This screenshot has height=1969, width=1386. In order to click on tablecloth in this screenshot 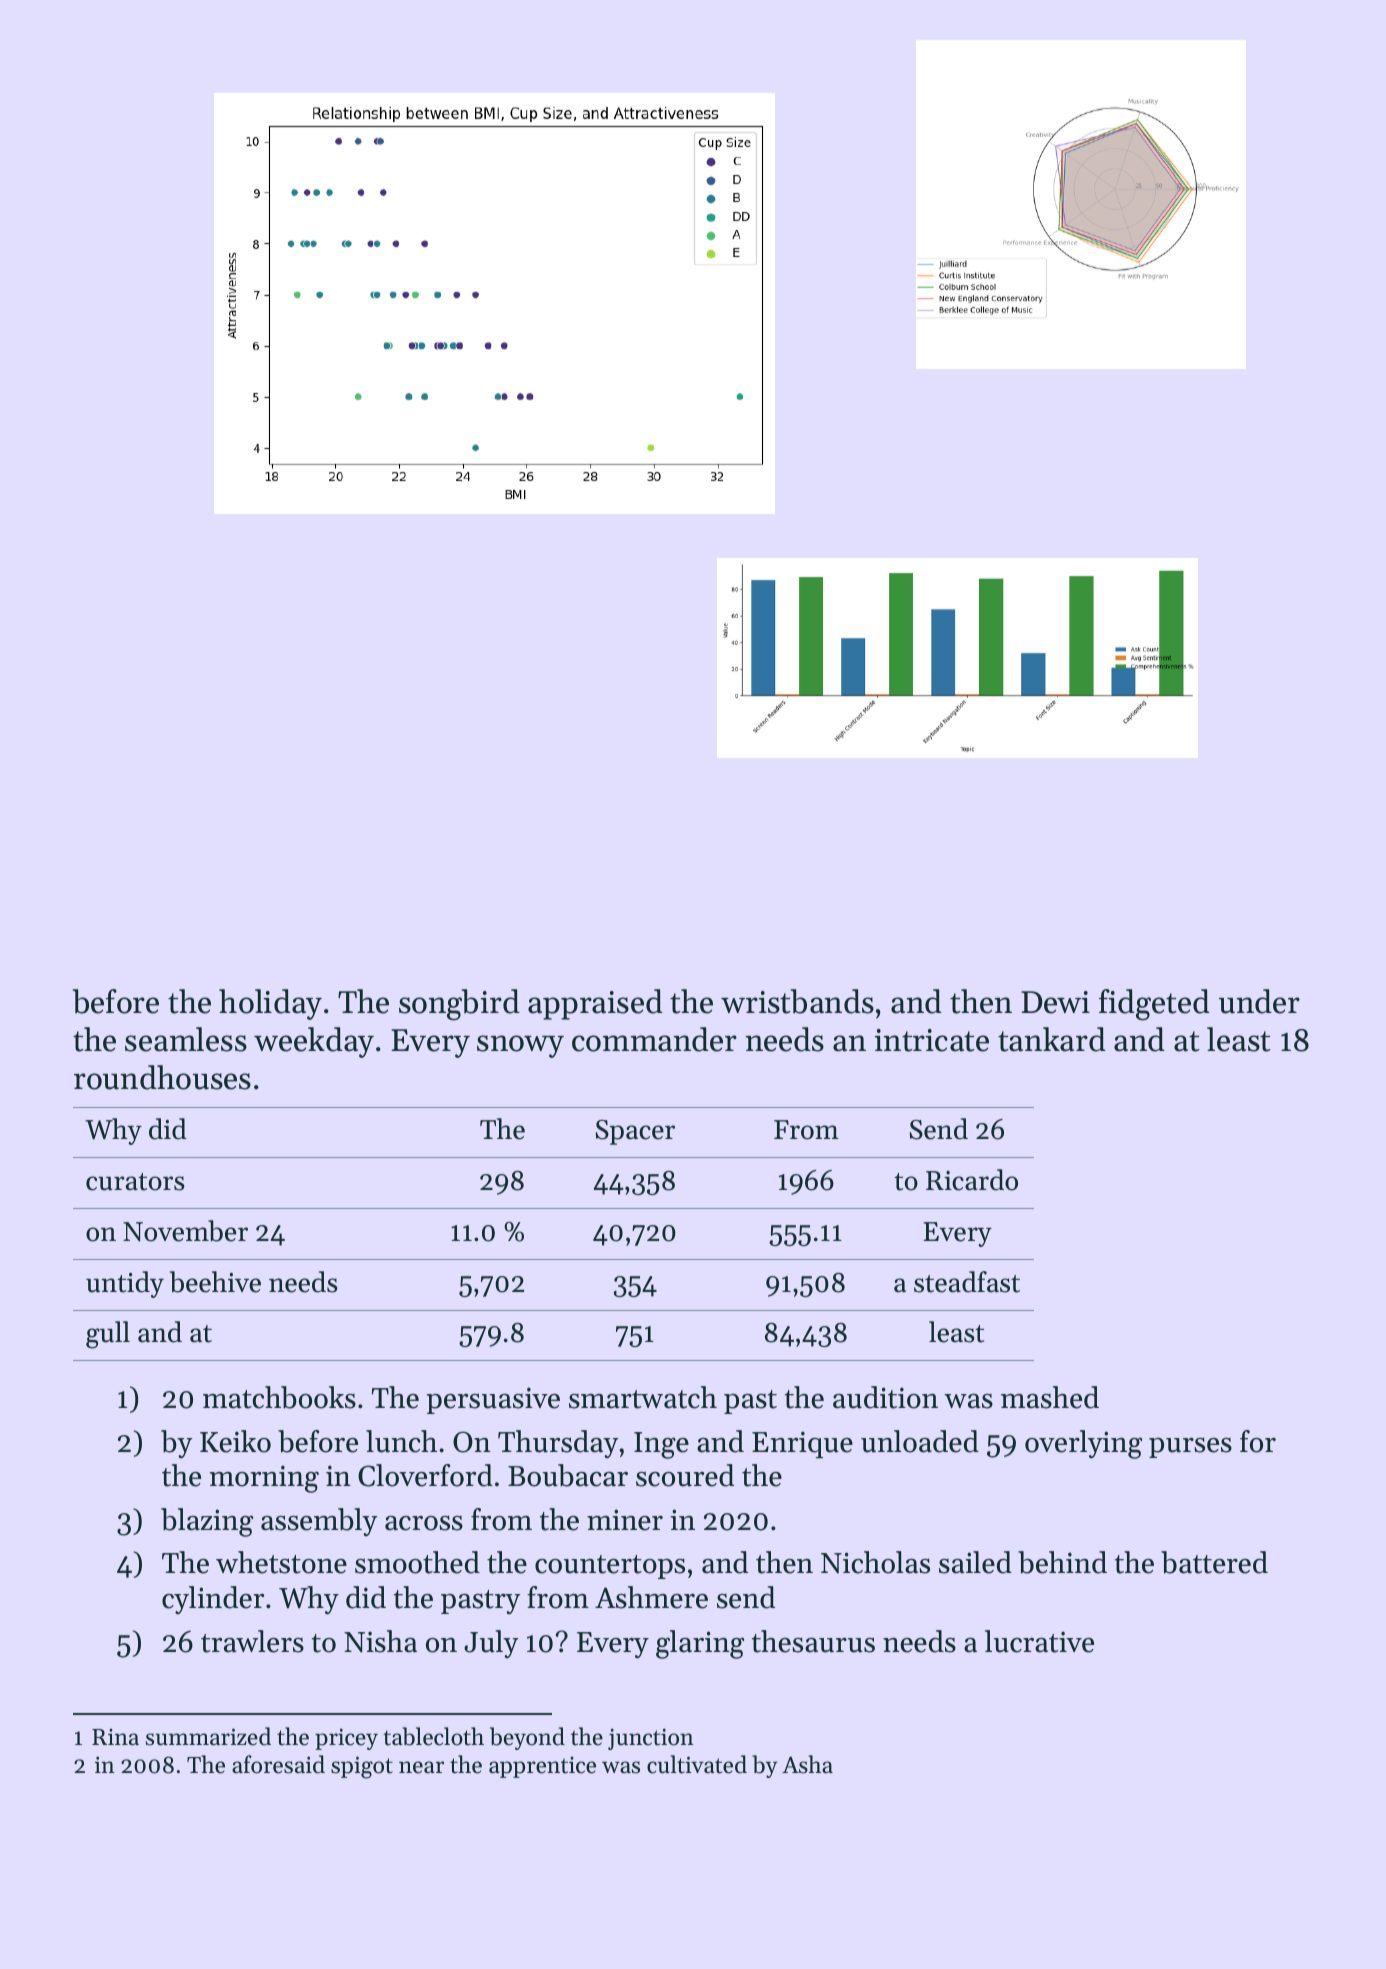, I will do `click(433, 1736)`.
